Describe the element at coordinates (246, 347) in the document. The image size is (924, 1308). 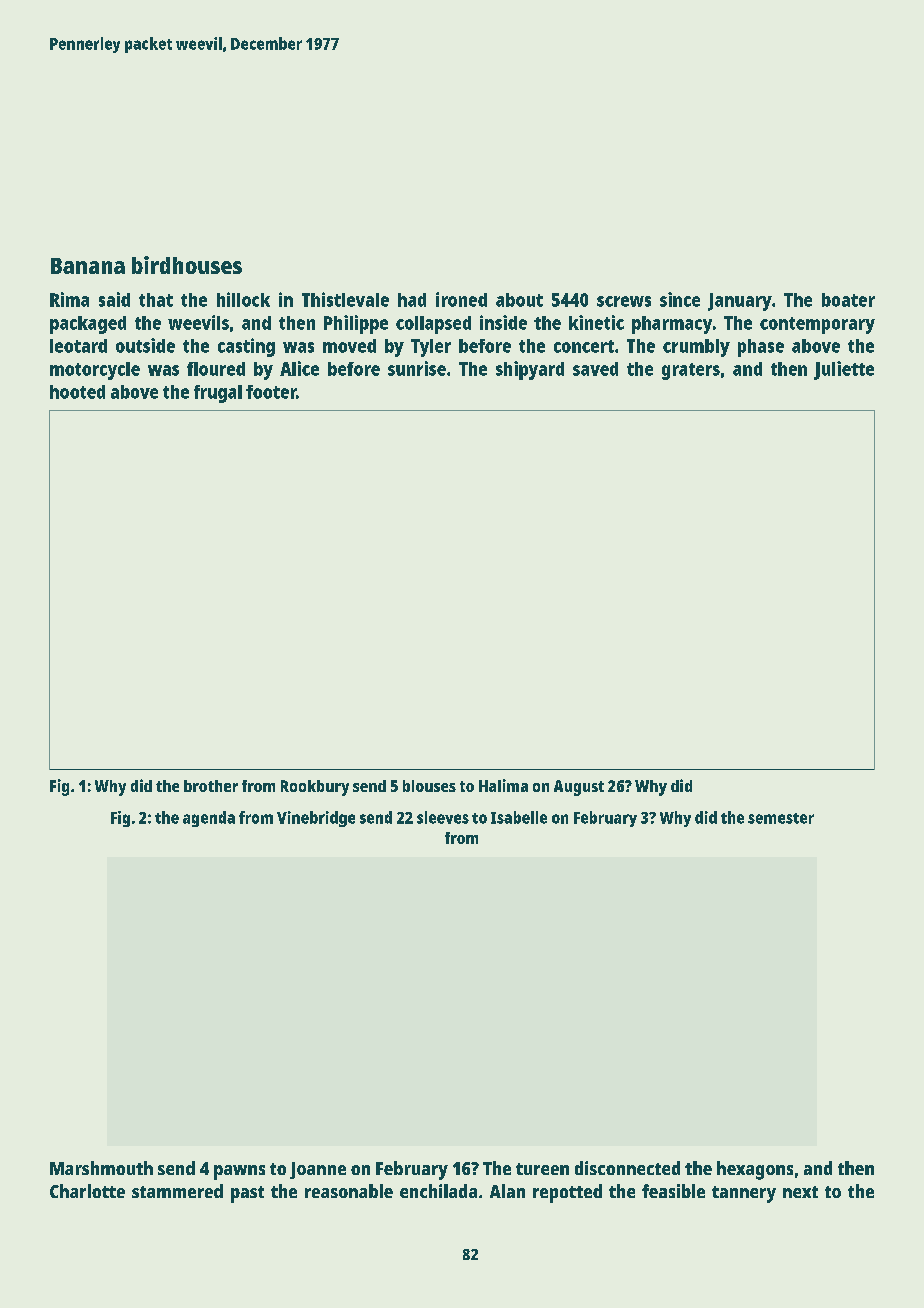
I see `casting` at that location.
